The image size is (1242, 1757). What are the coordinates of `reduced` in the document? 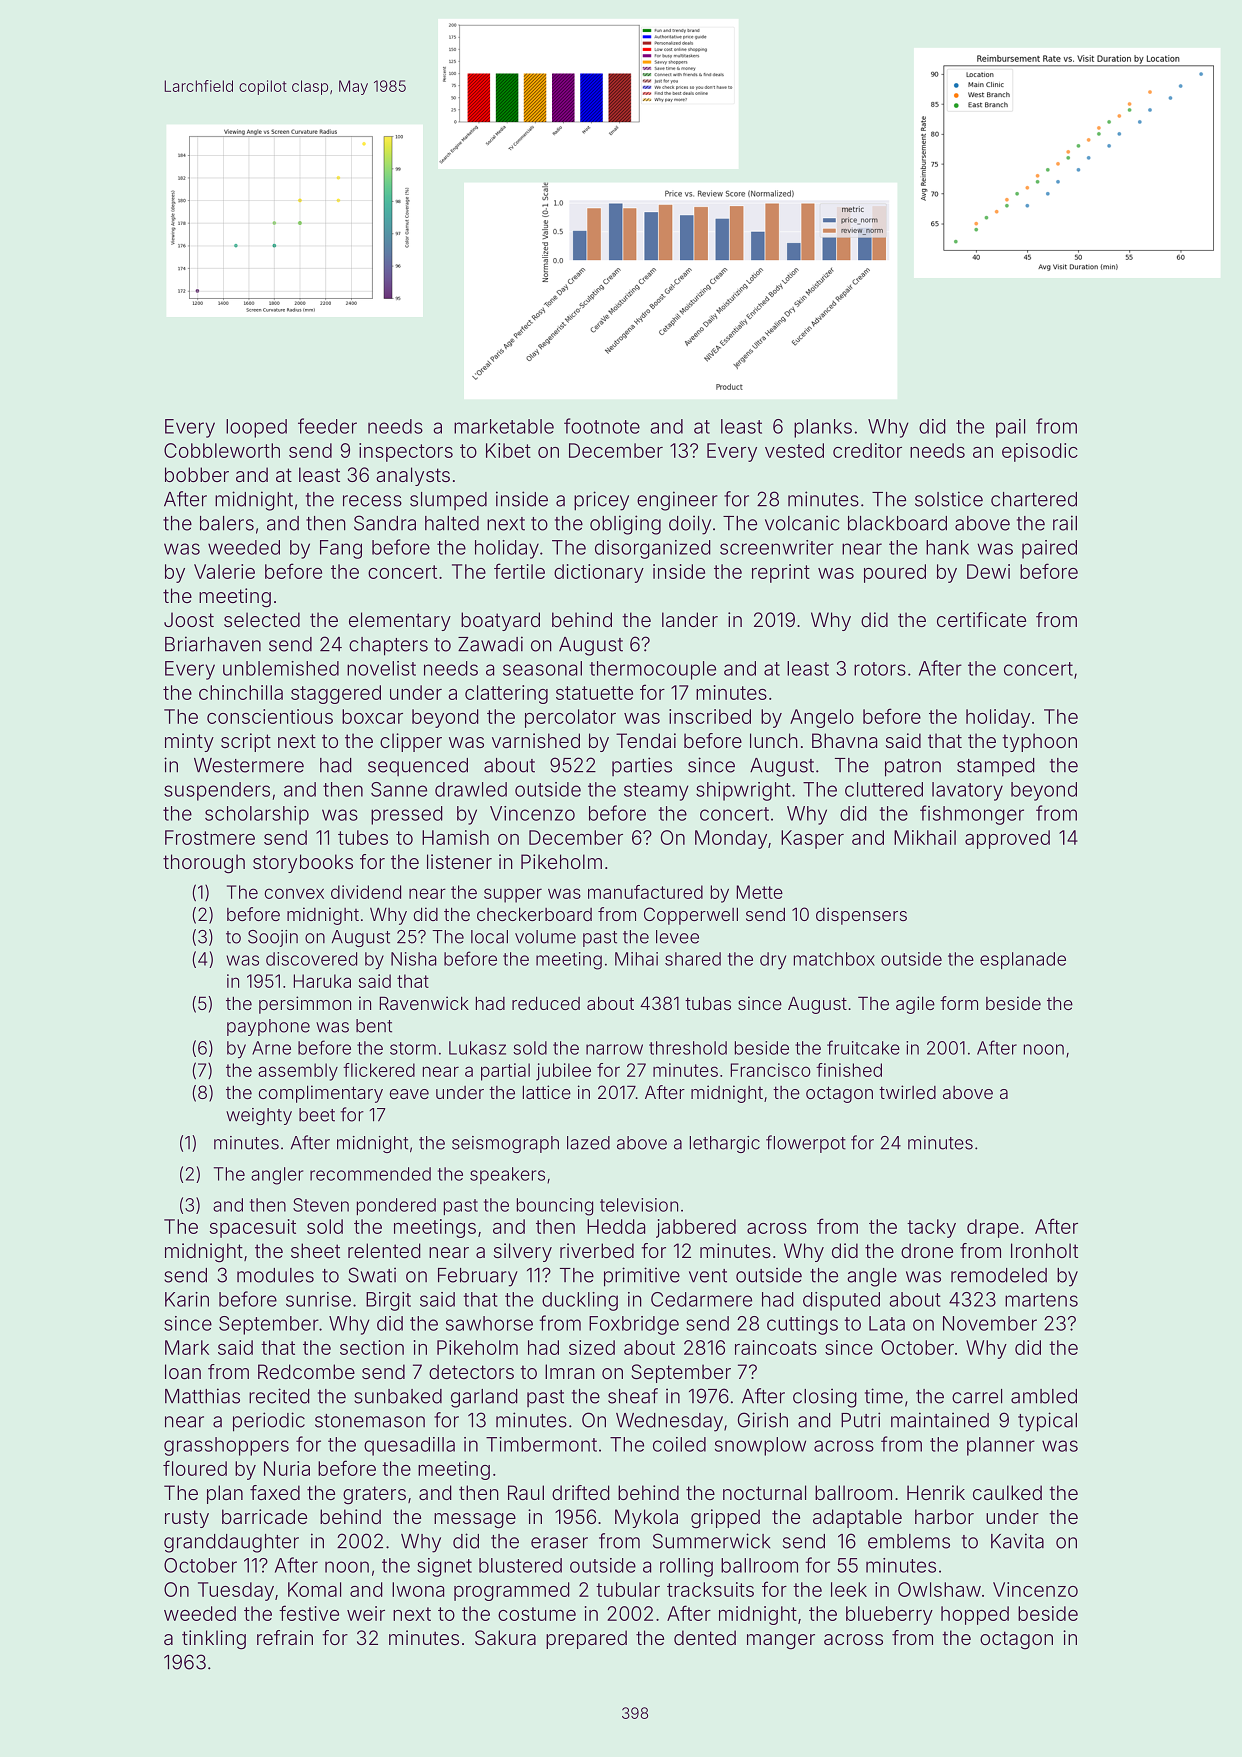 It's located at (546, 1003).
